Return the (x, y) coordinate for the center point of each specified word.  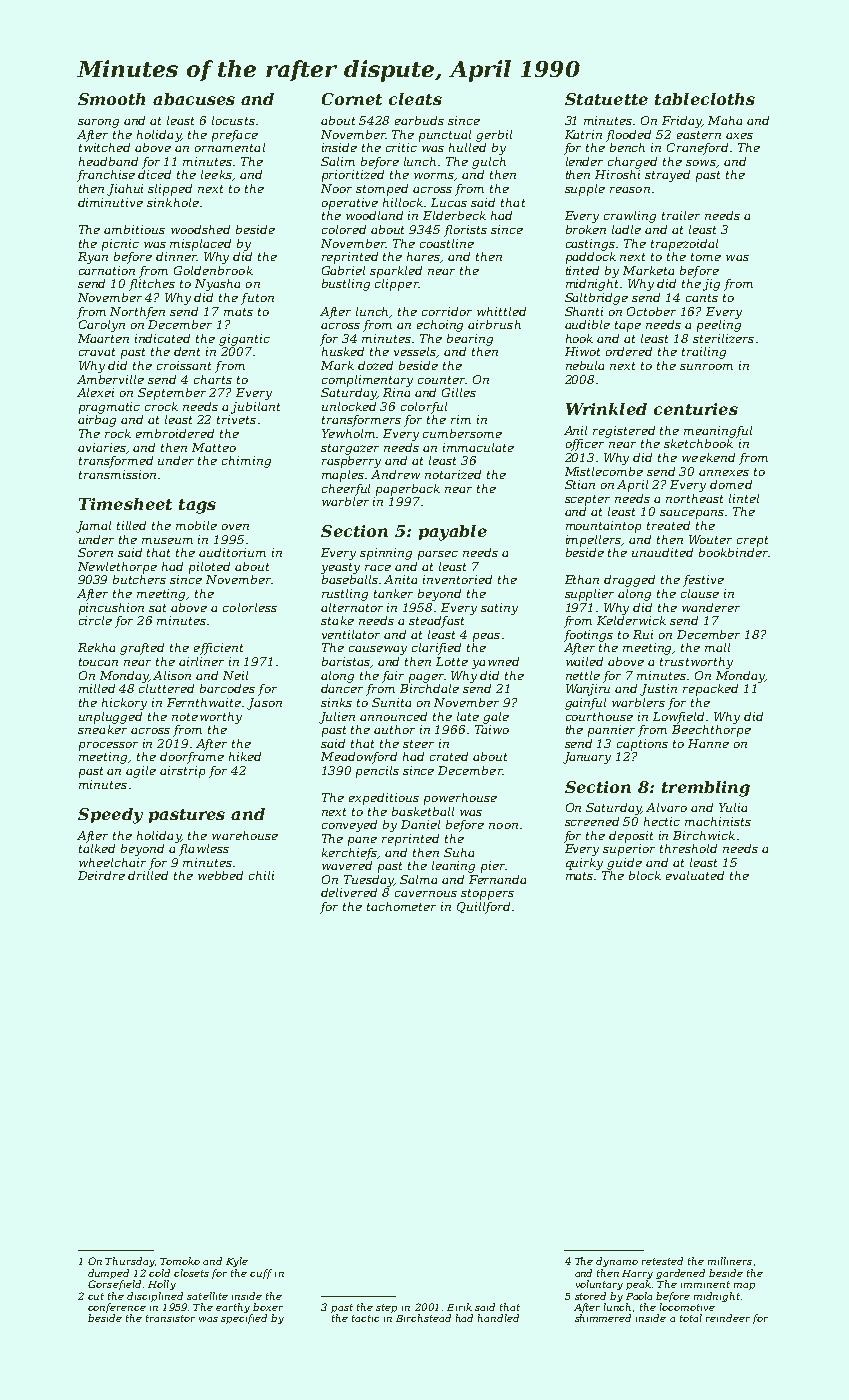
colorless (250, 607)
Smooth (111, 99)
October (651, 311)
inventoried (457, 579)
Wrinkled (606, 409)
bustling (346, 285)
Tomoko (180, 1261)
